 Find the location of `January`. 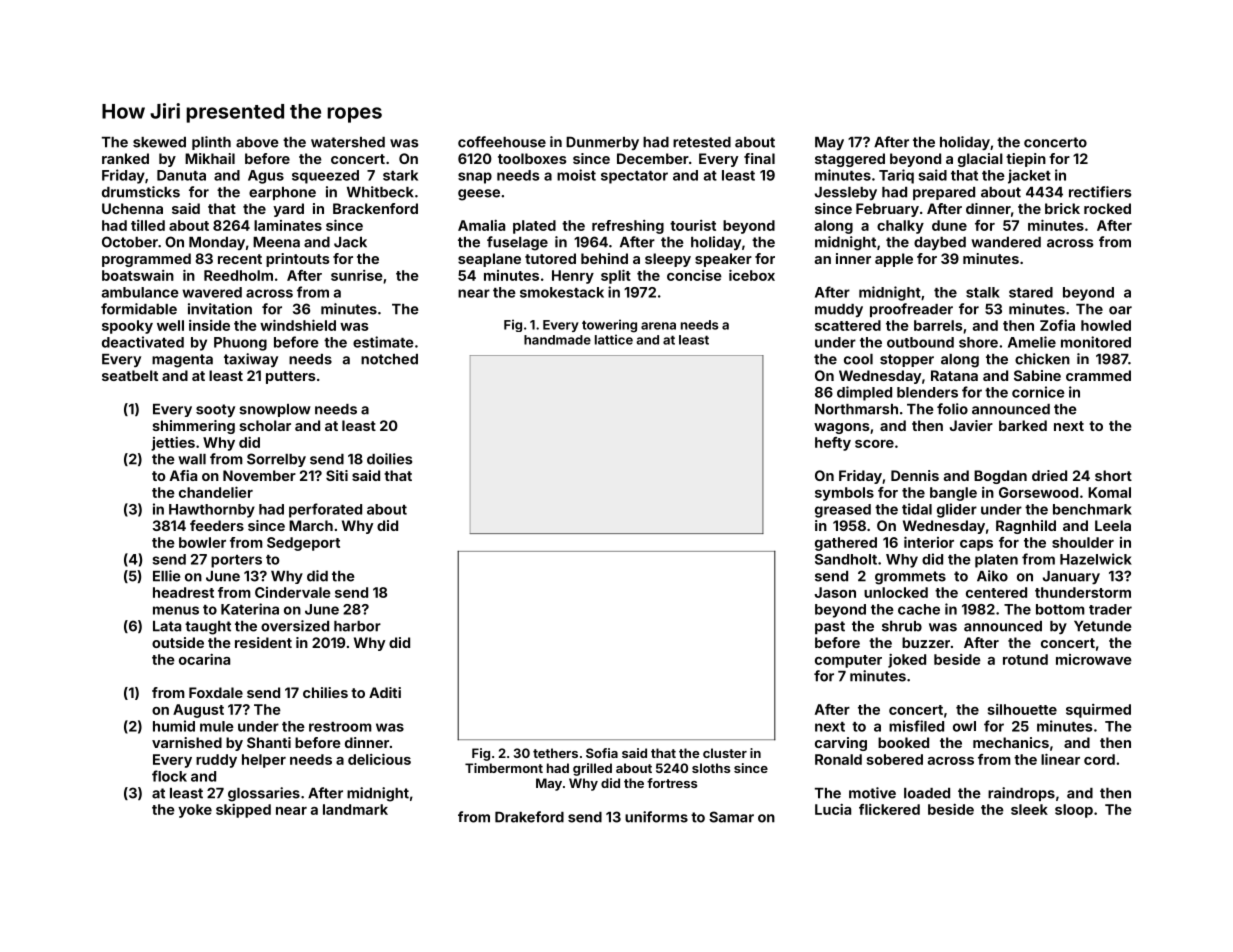

January is located at coordinates (1071, 577).
